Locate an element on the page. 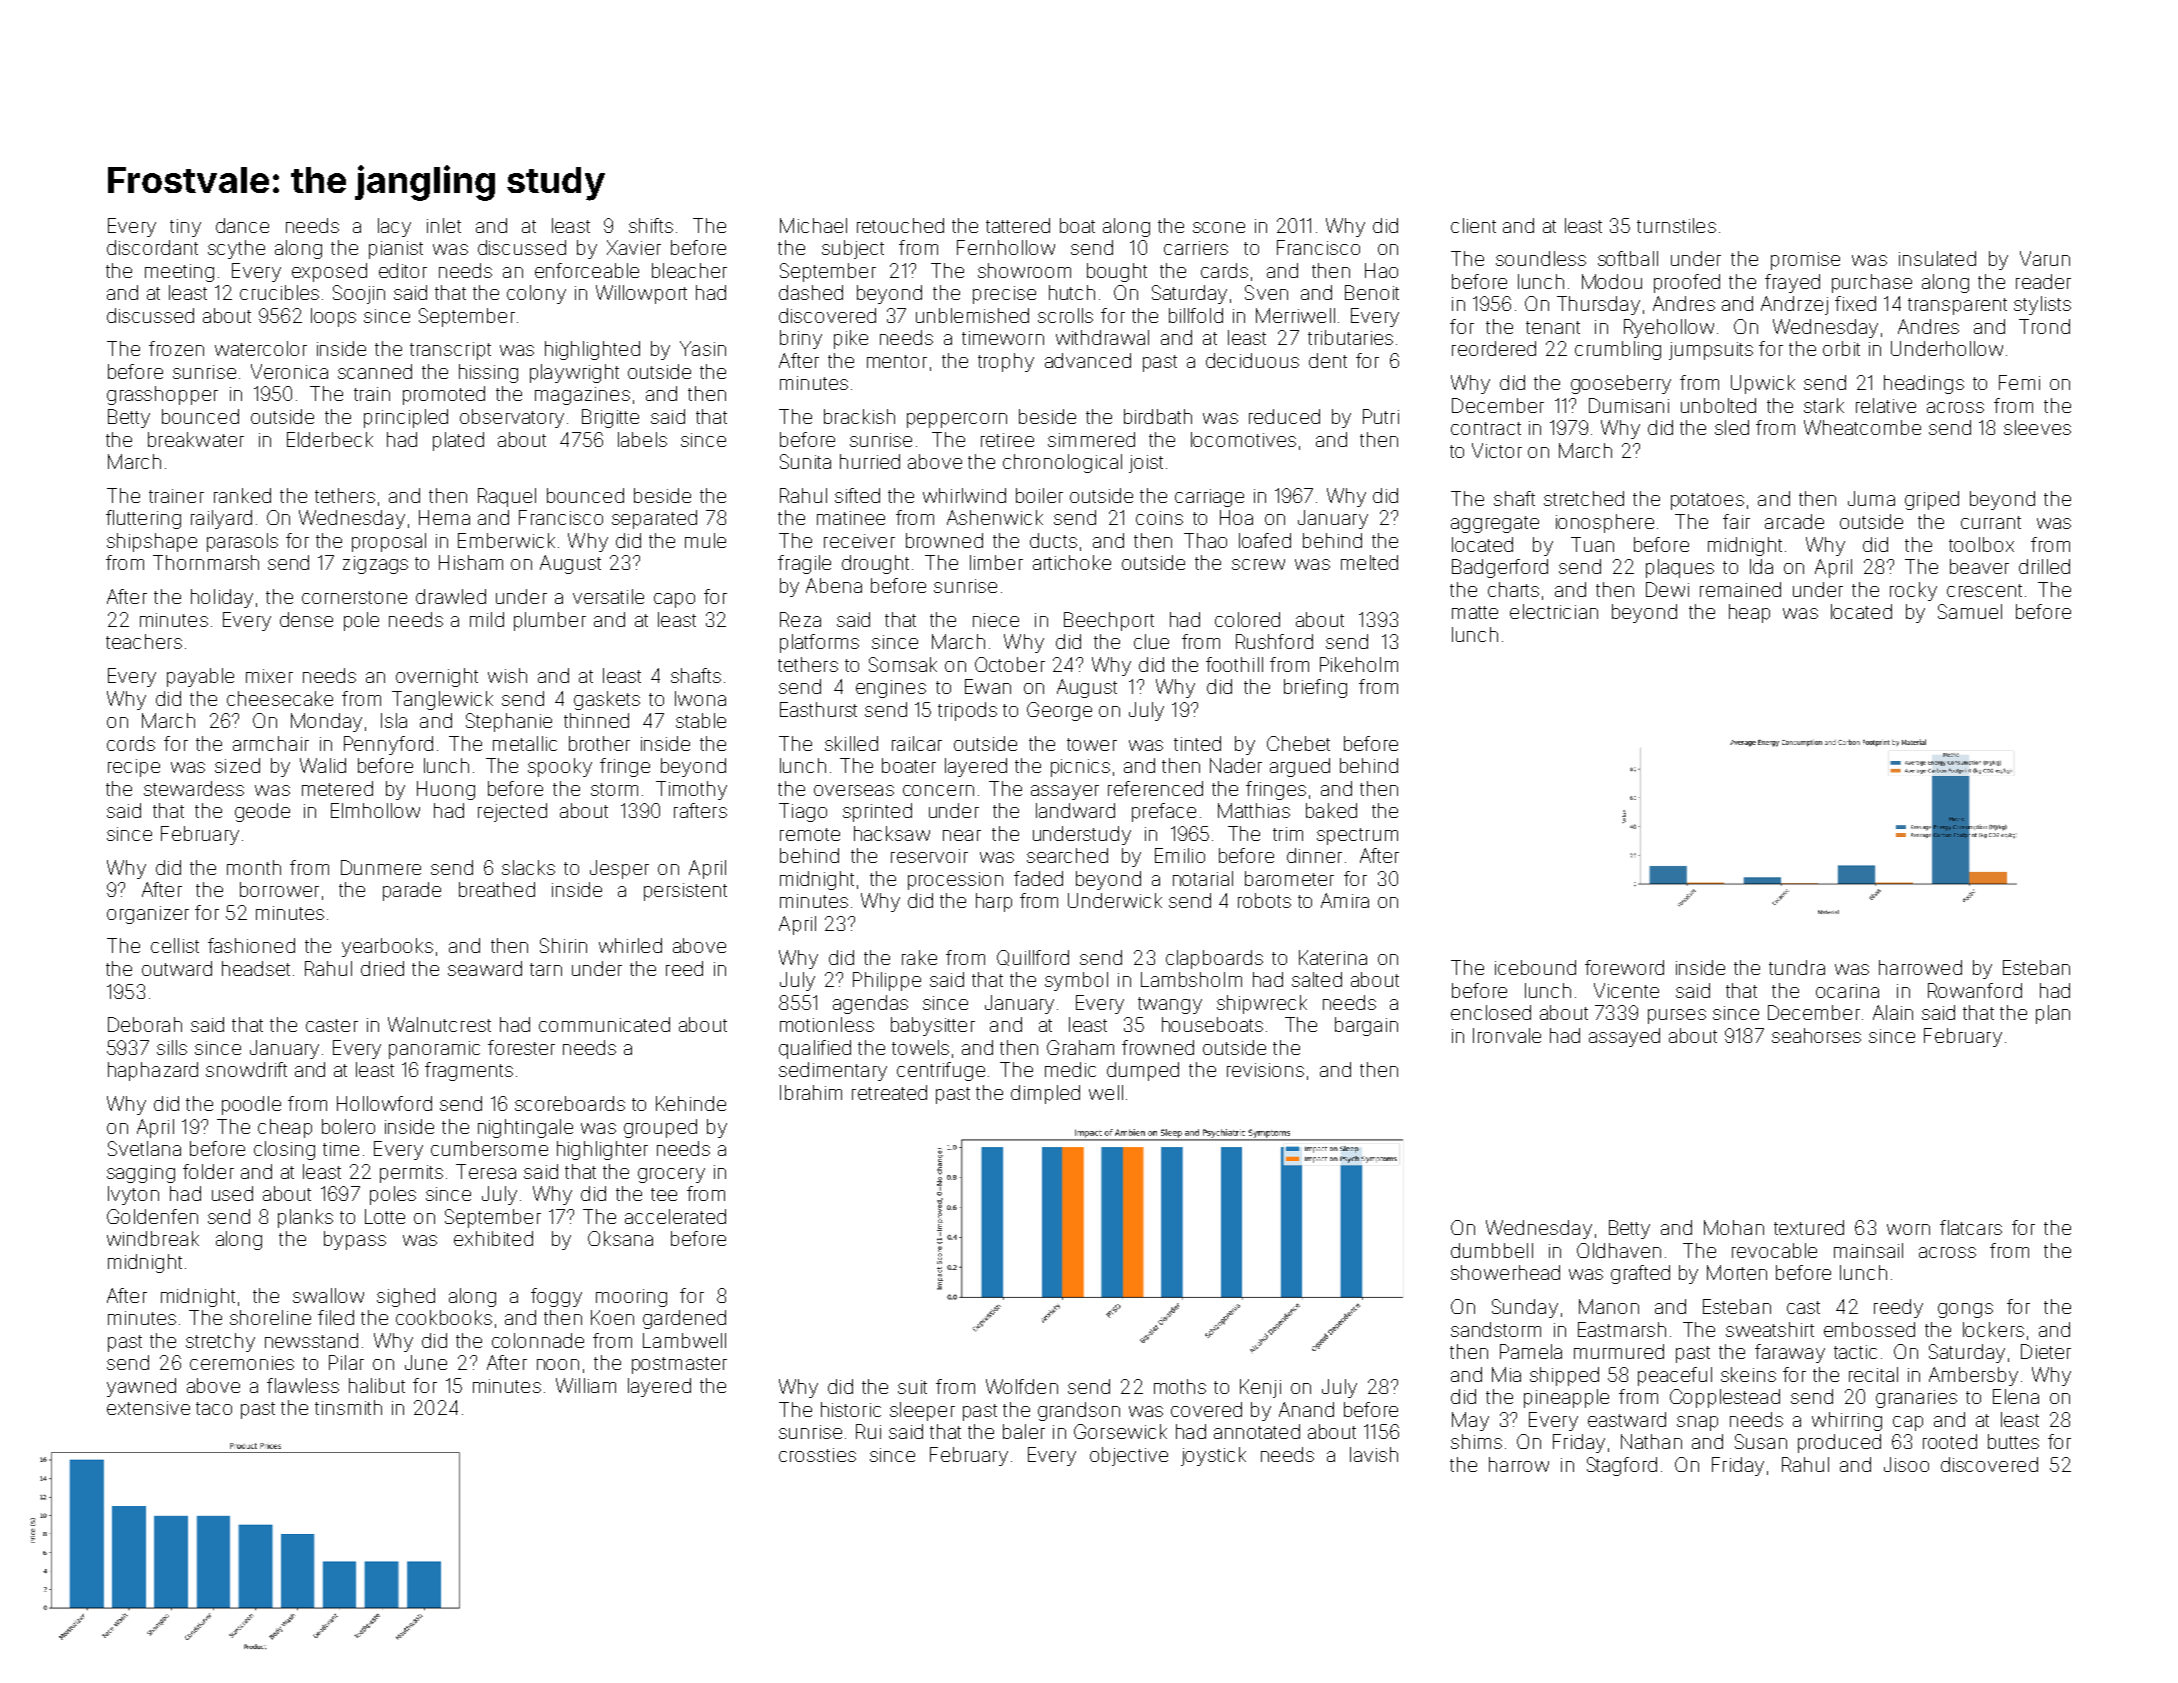 The height and width of the page is (1683, 2178). discordant is located at coordinates (152, 247).
